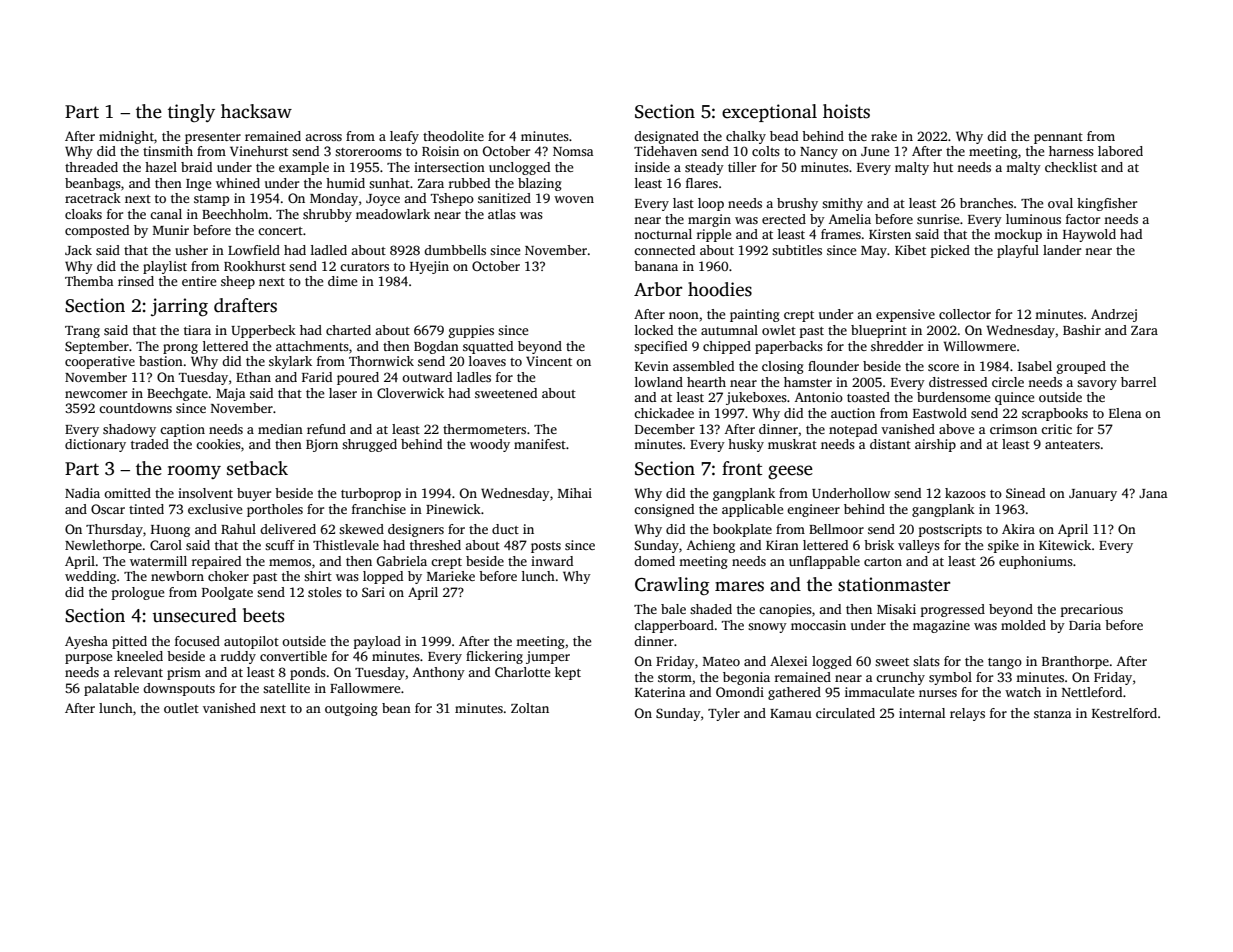 This page has height=952, width=1233. I want to click on magazine, so click(941, 626).
